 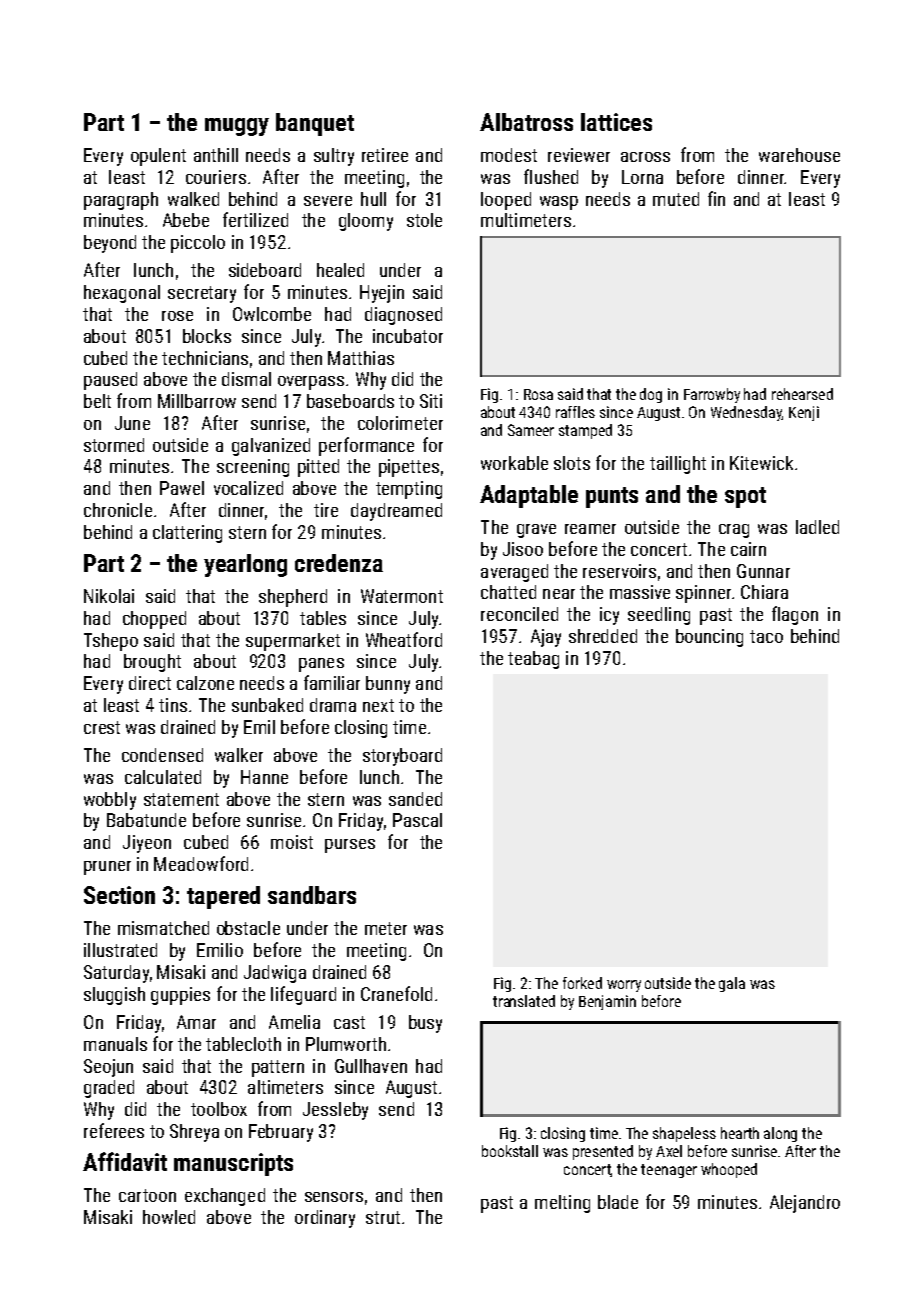 What do you see at coordinates (402, 757) in the screenshot?
I see `storyboard` at bounding box center [402, 757].
